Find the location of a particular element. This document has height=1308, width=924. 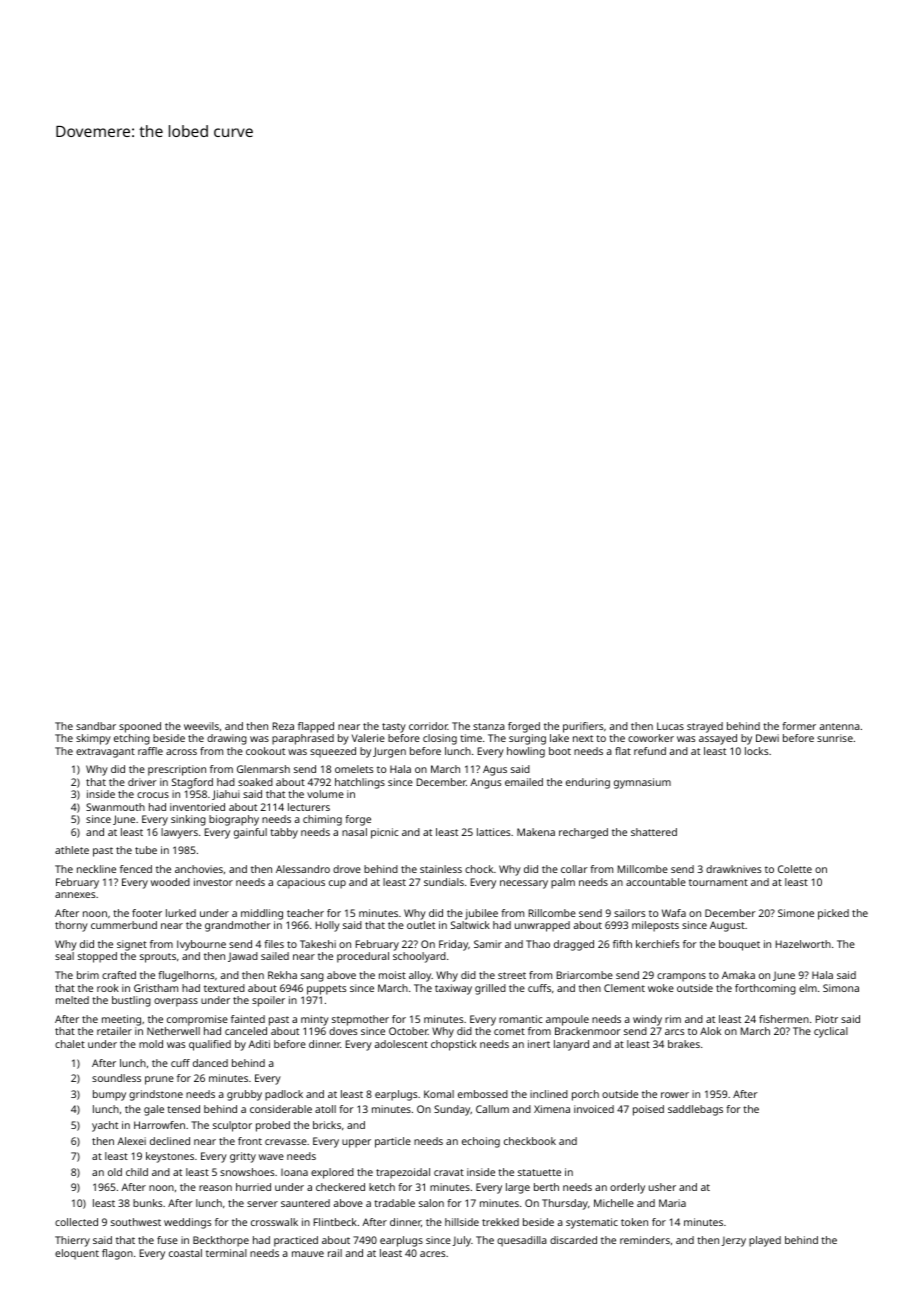

brakes is located at coordinates (684, 1044).
